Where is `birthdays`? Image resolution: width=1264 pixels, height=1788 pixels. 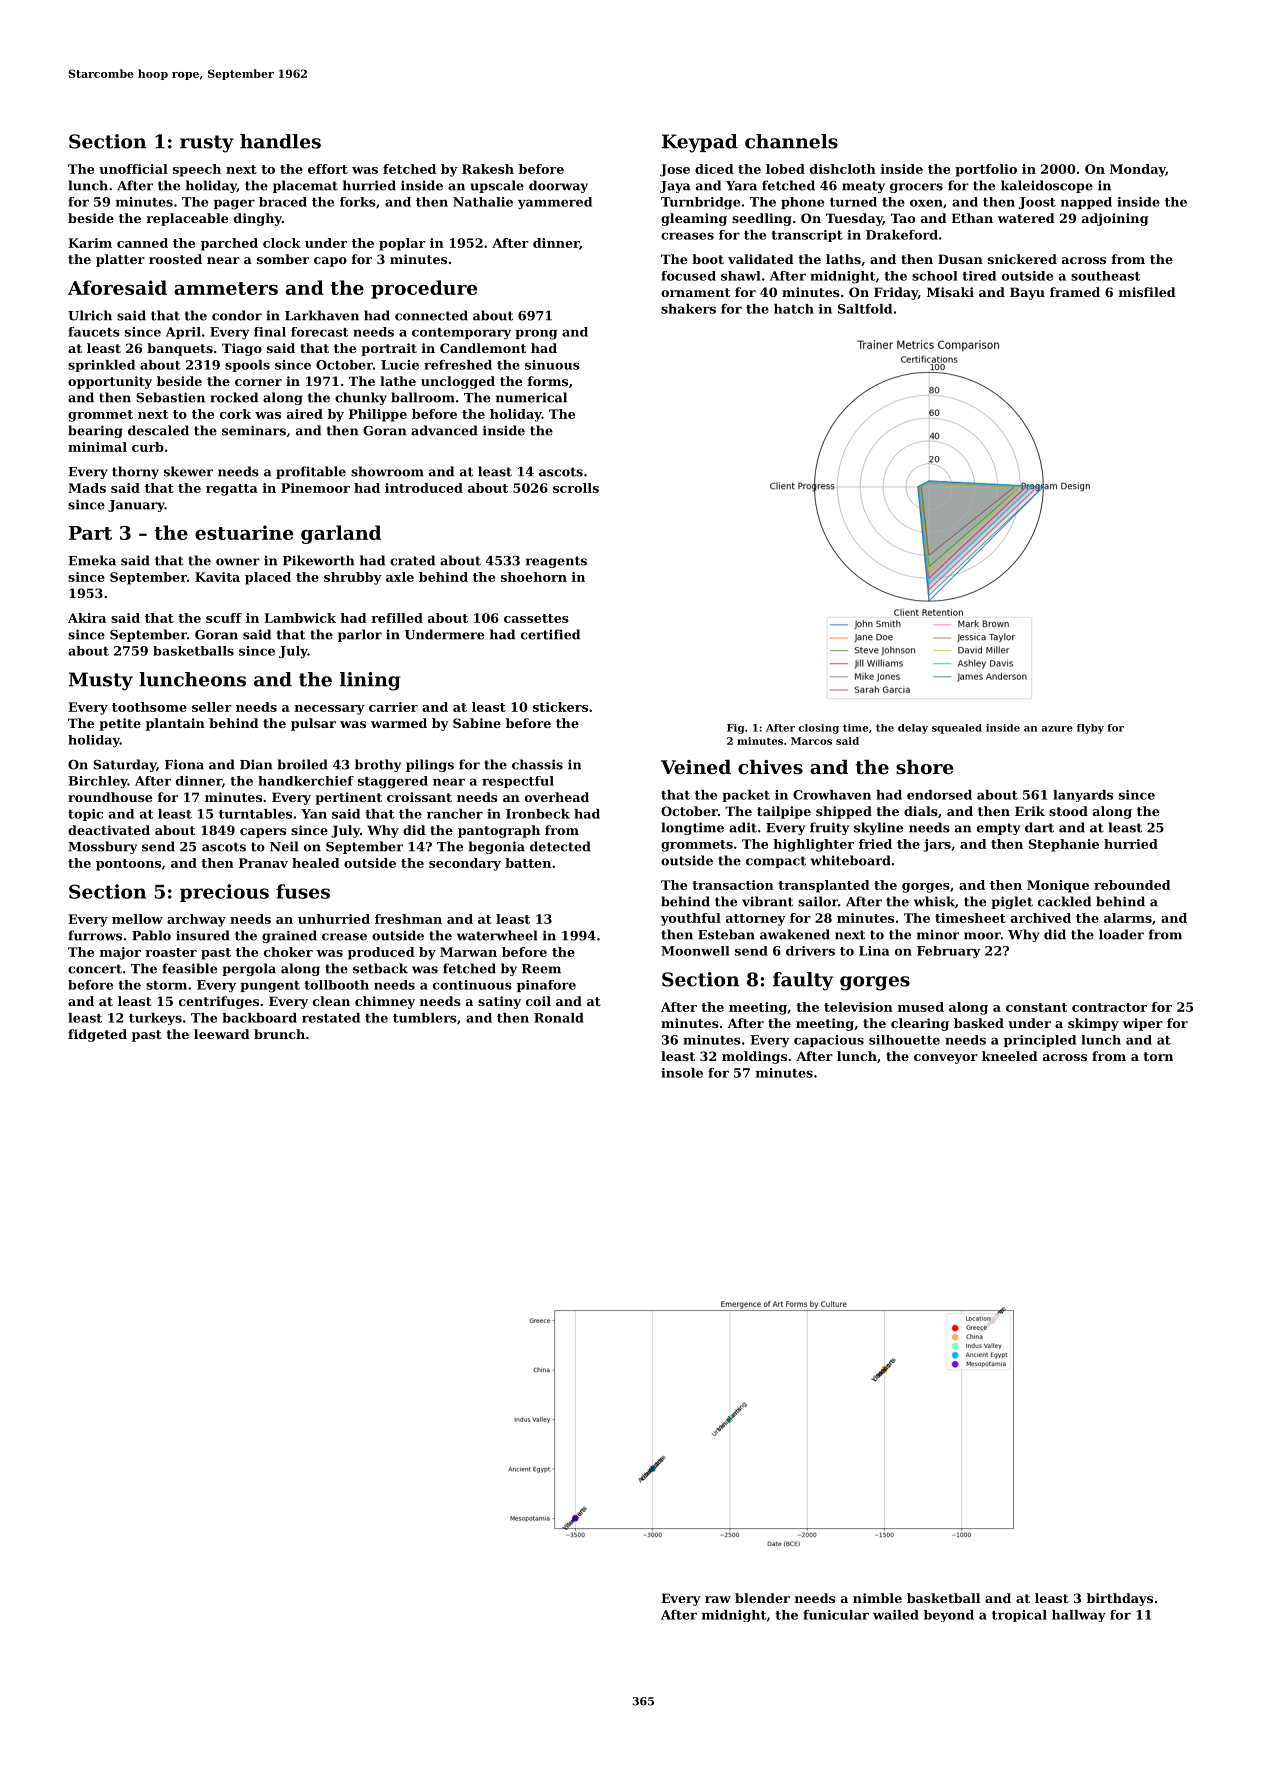 birthdays is located at coordinates (1120, 1599).
